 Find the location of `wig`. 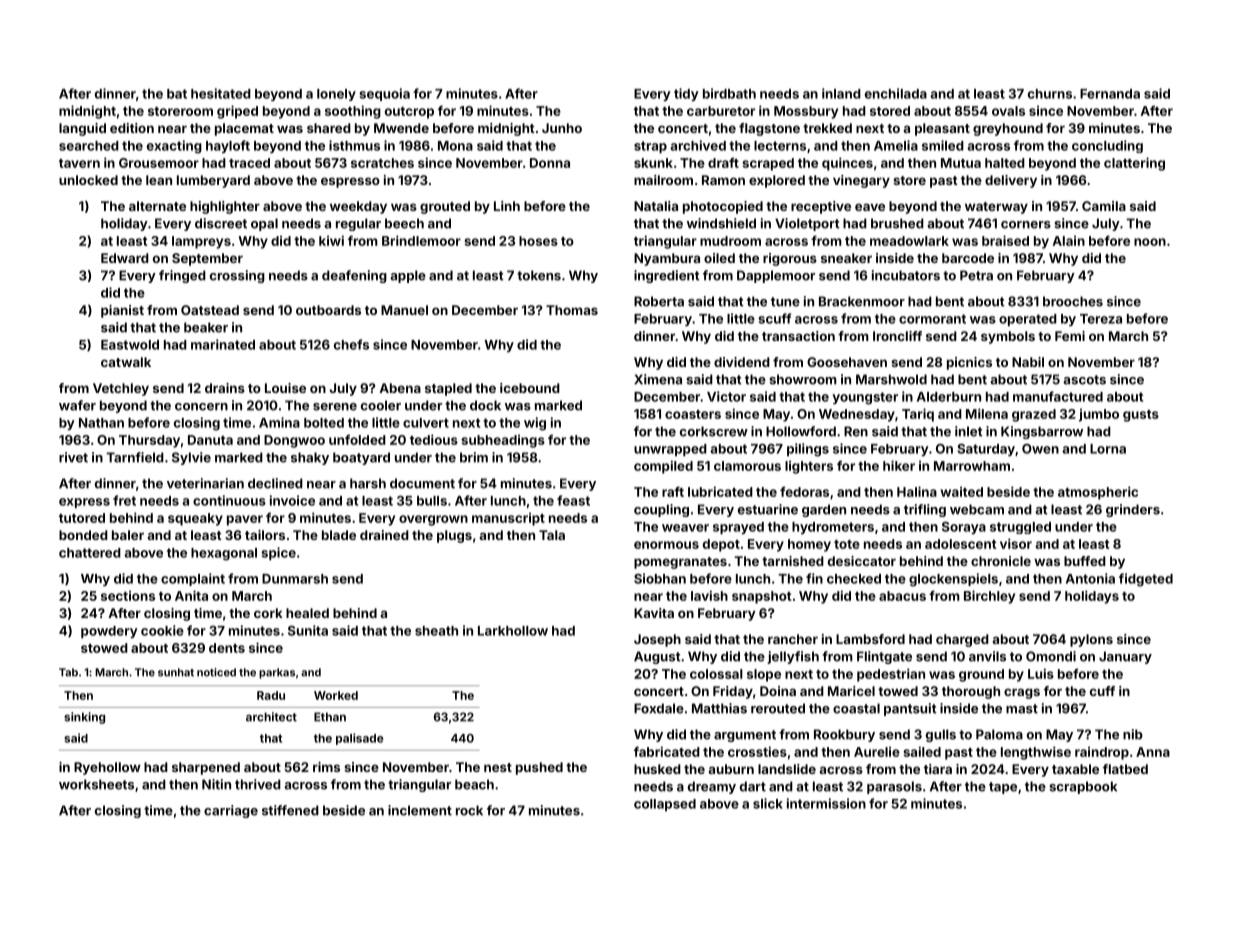

wig is located at coordinates (535, 424).
